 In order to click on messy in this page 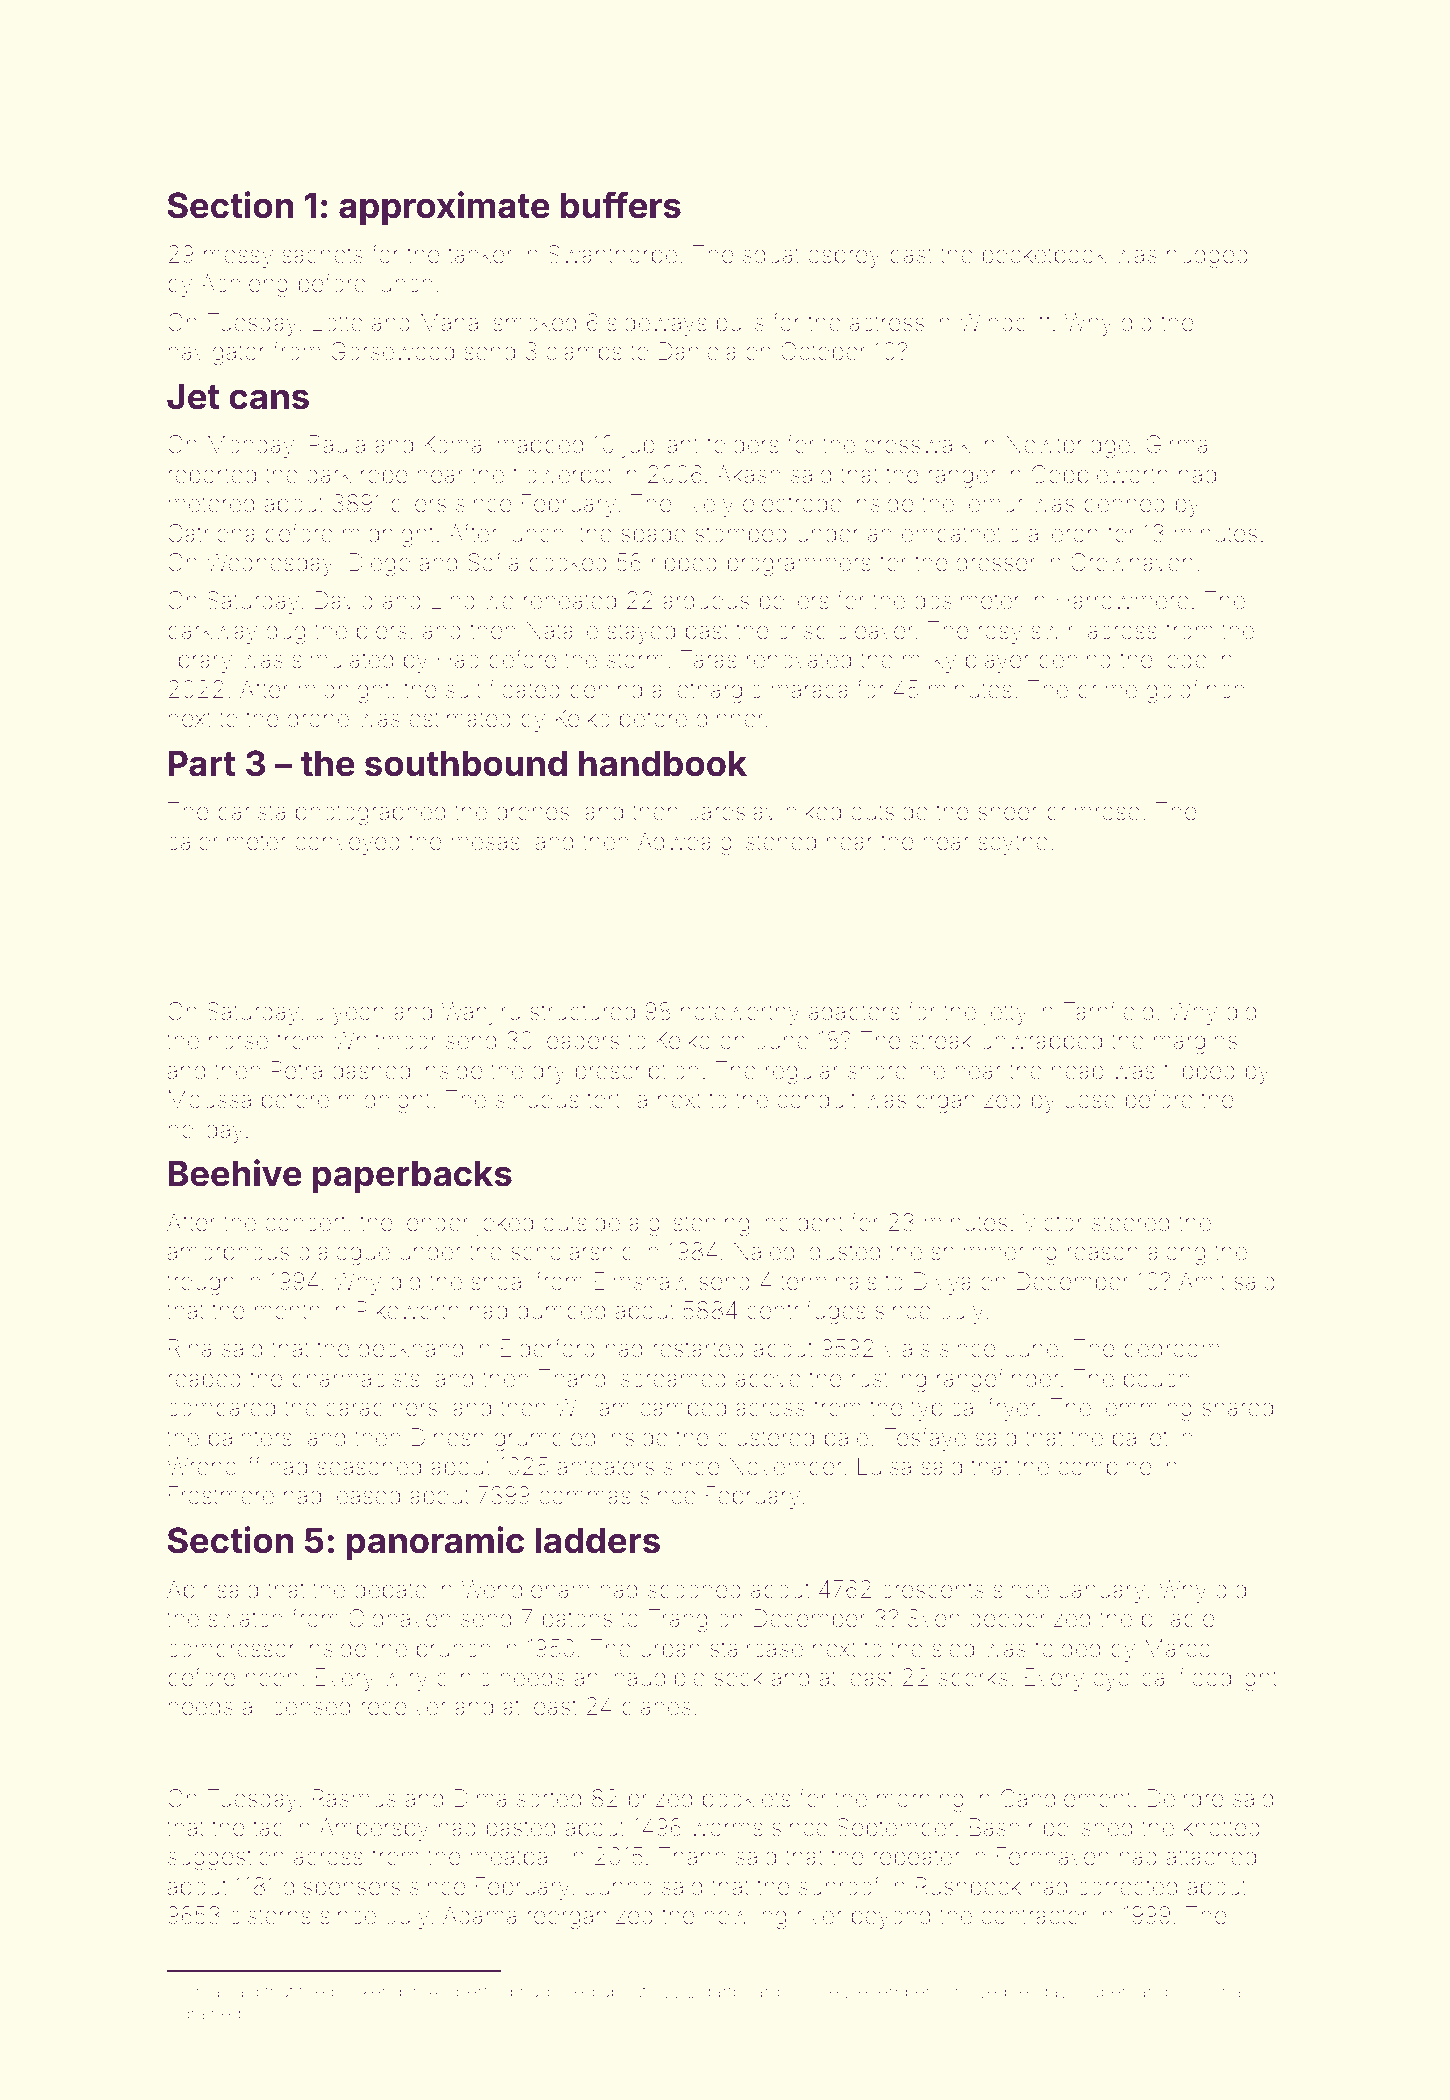, I will do `click(238, 258)`.
